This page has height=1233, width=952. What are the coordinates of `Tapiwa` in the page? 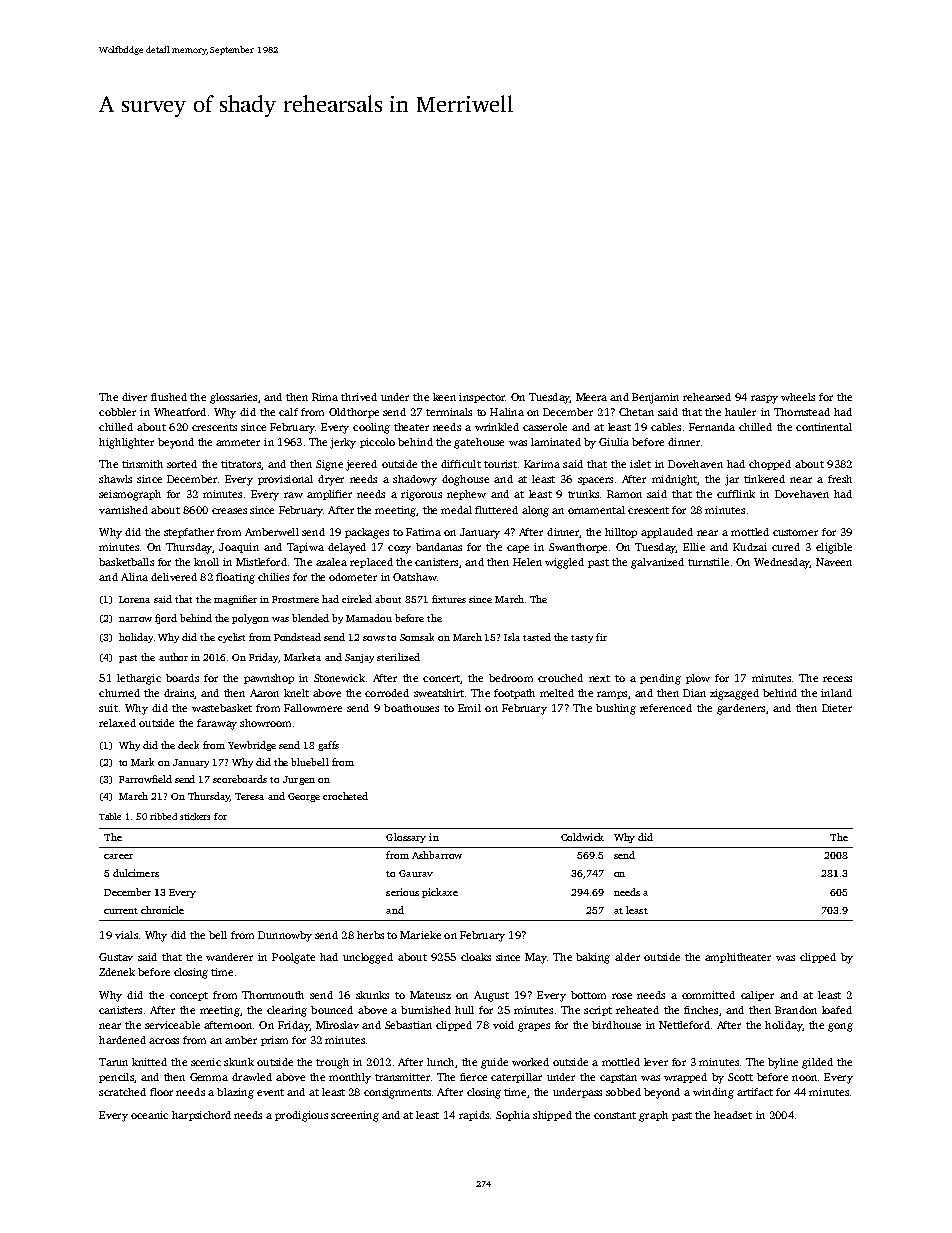 It's located at (305, 548).
